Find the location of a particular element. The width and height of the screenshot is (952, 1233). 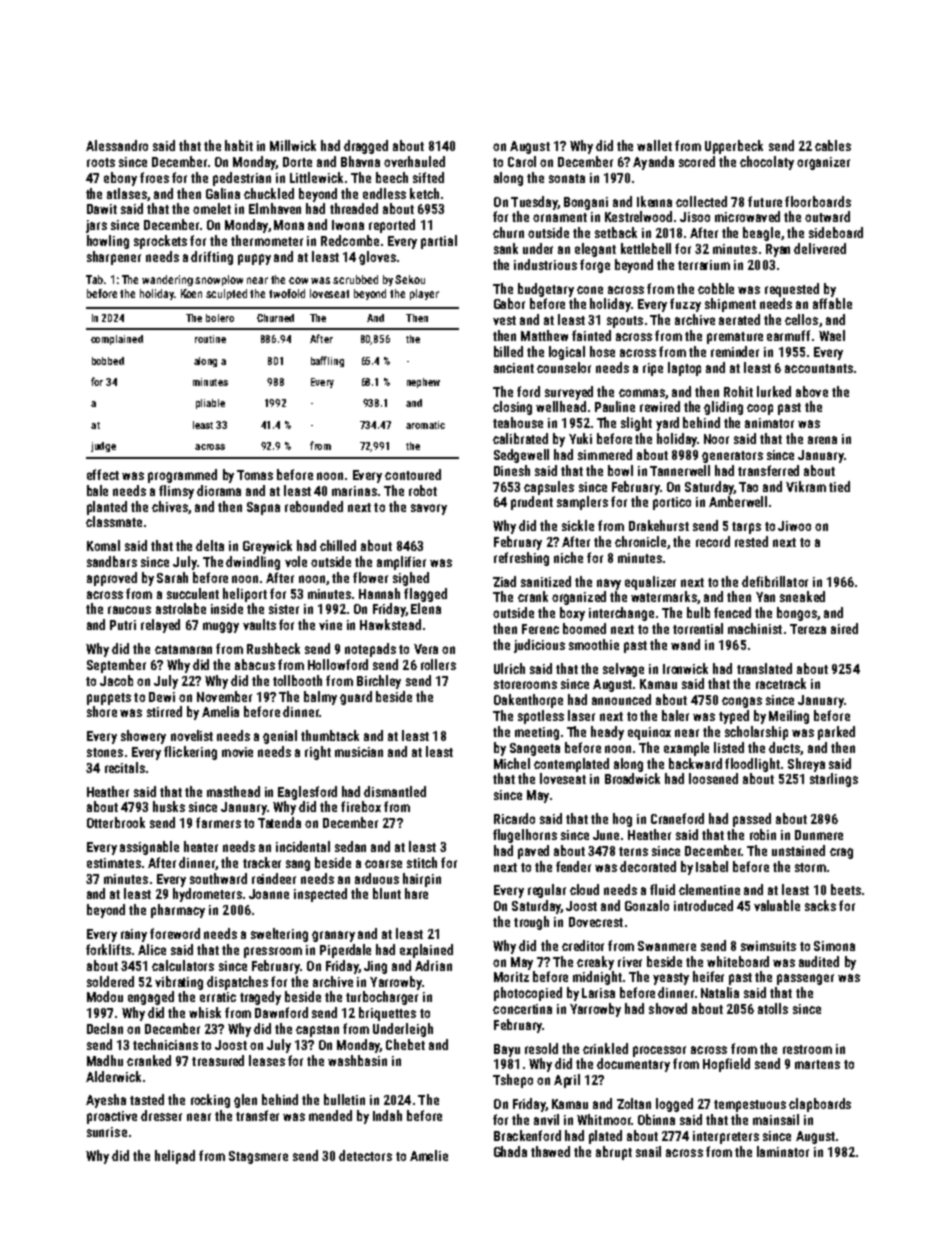

paved is located at coordinates (533, 852).
